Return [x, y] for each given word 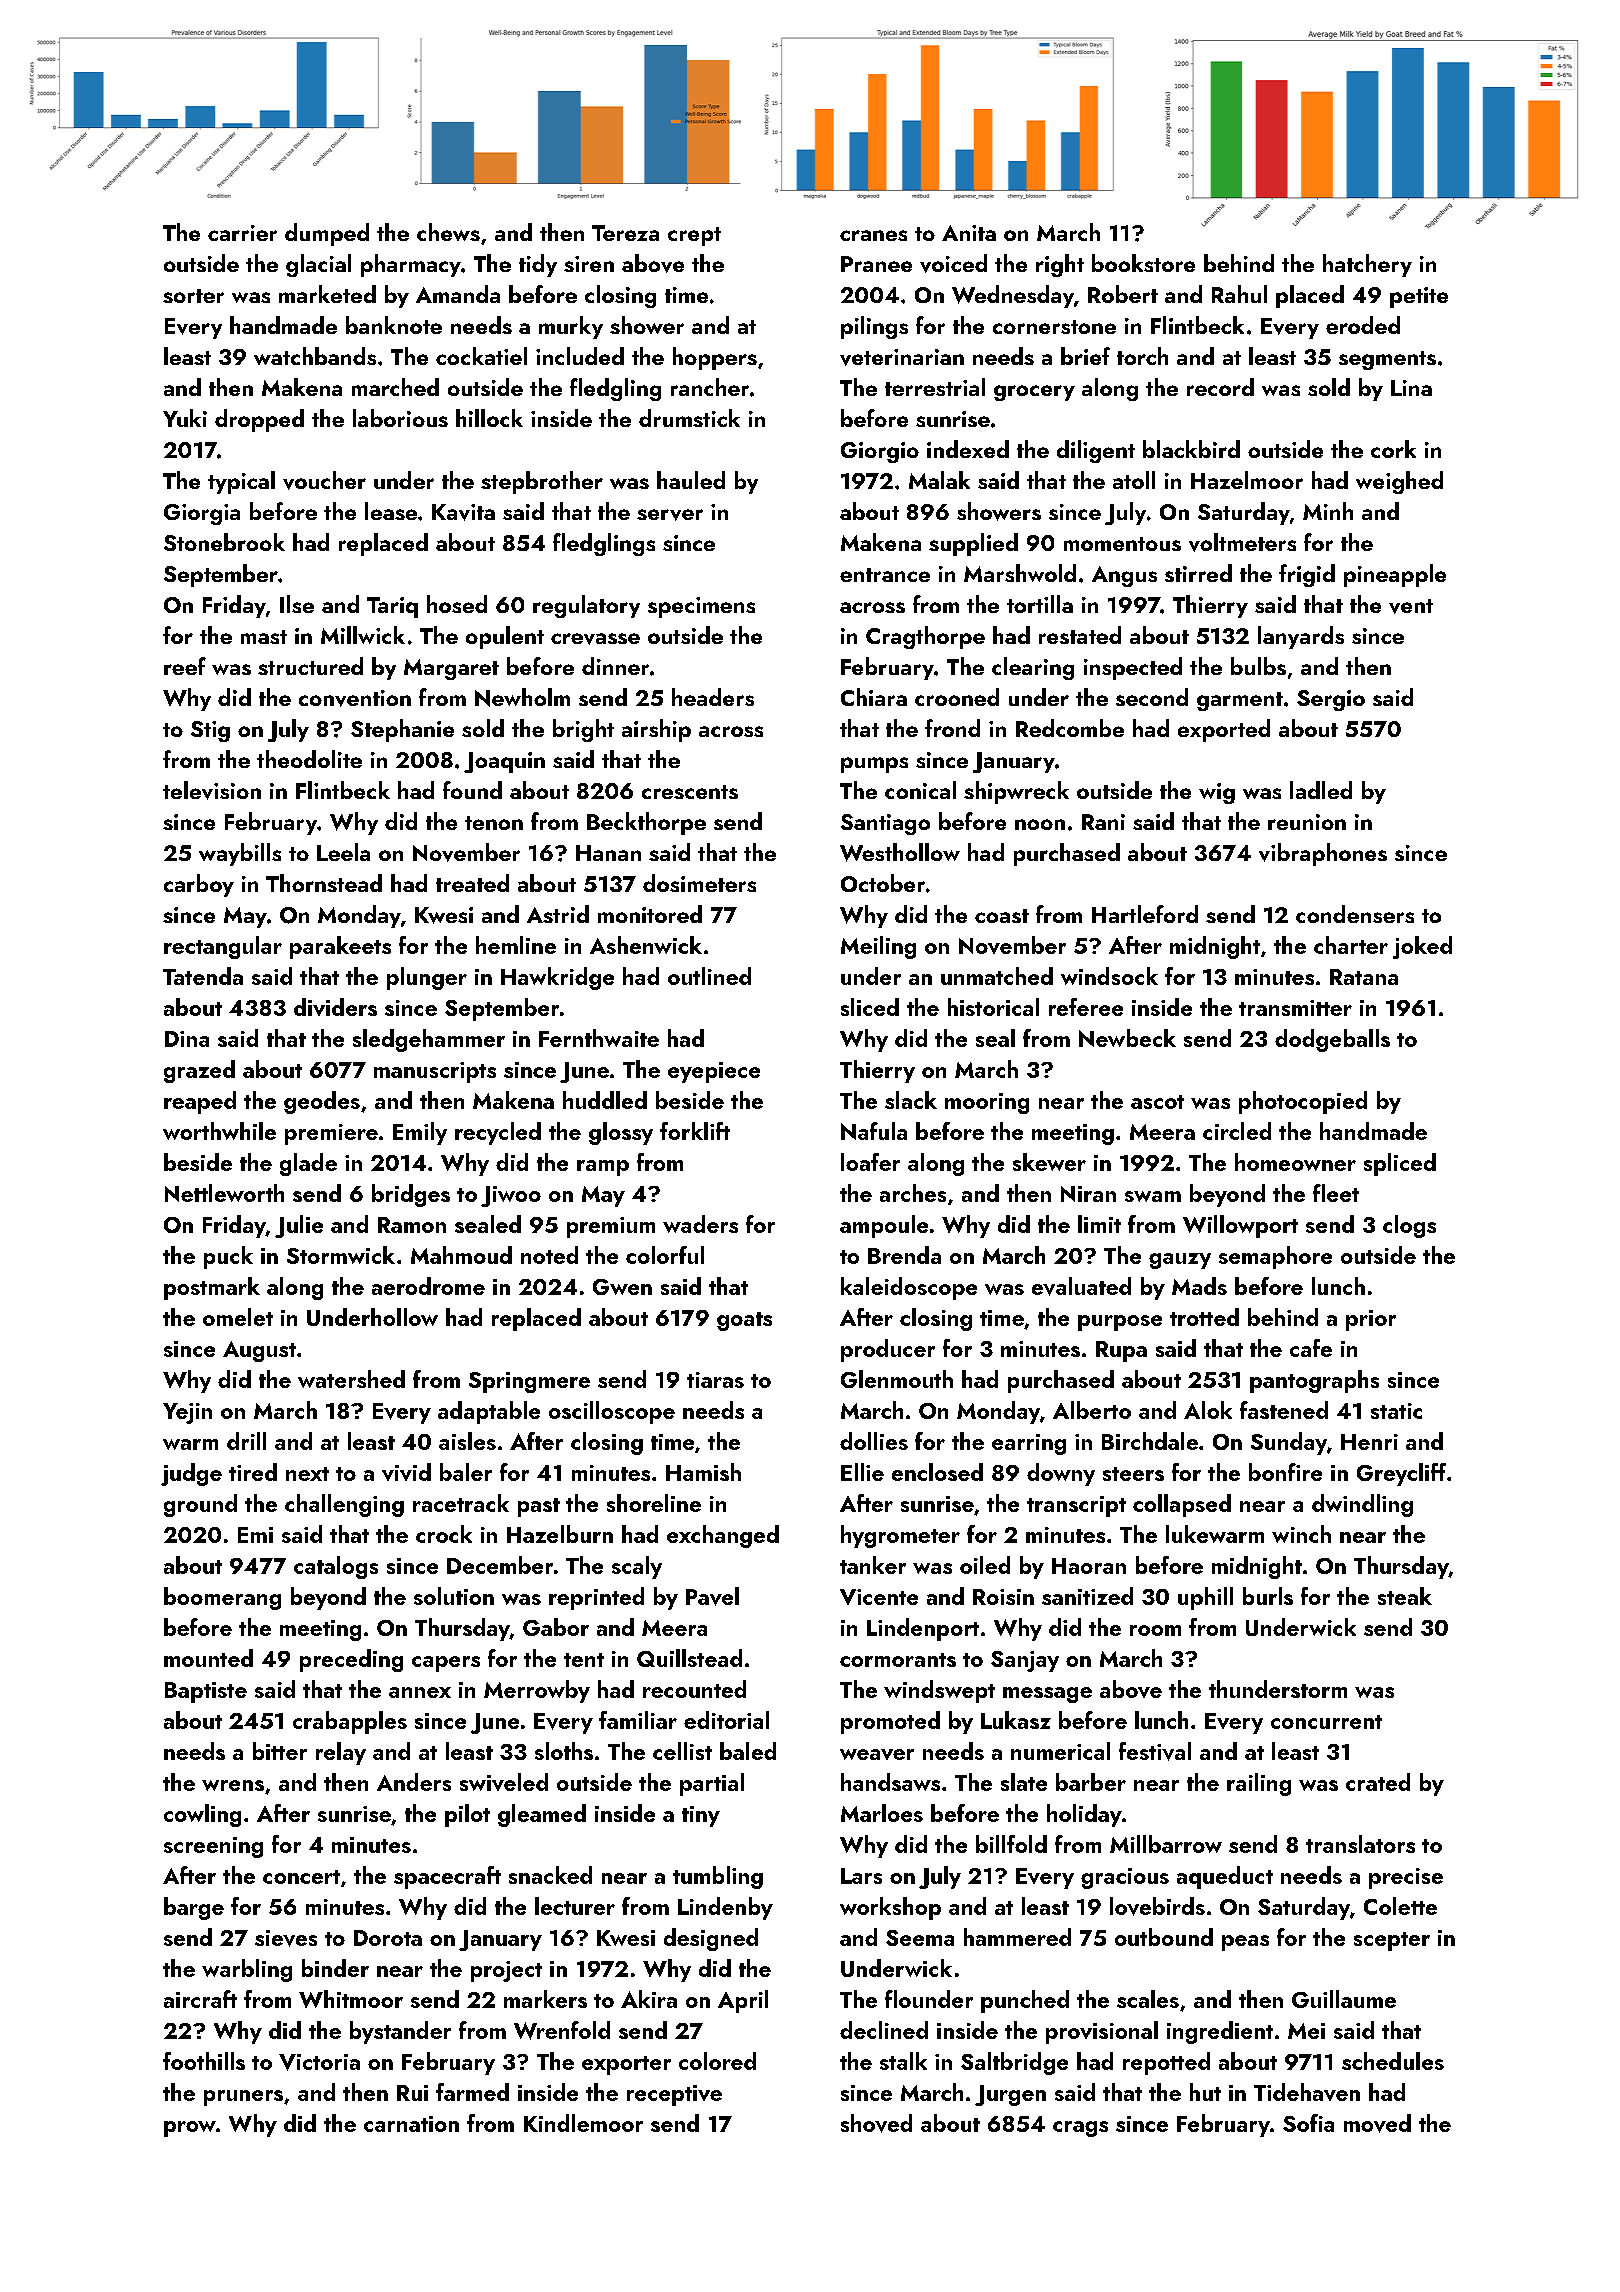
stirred [1198, 573]
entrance [885, 575]
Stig [210, 731]
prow [190, 2129]
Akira [649, 1999]
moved [1377, 2123]
